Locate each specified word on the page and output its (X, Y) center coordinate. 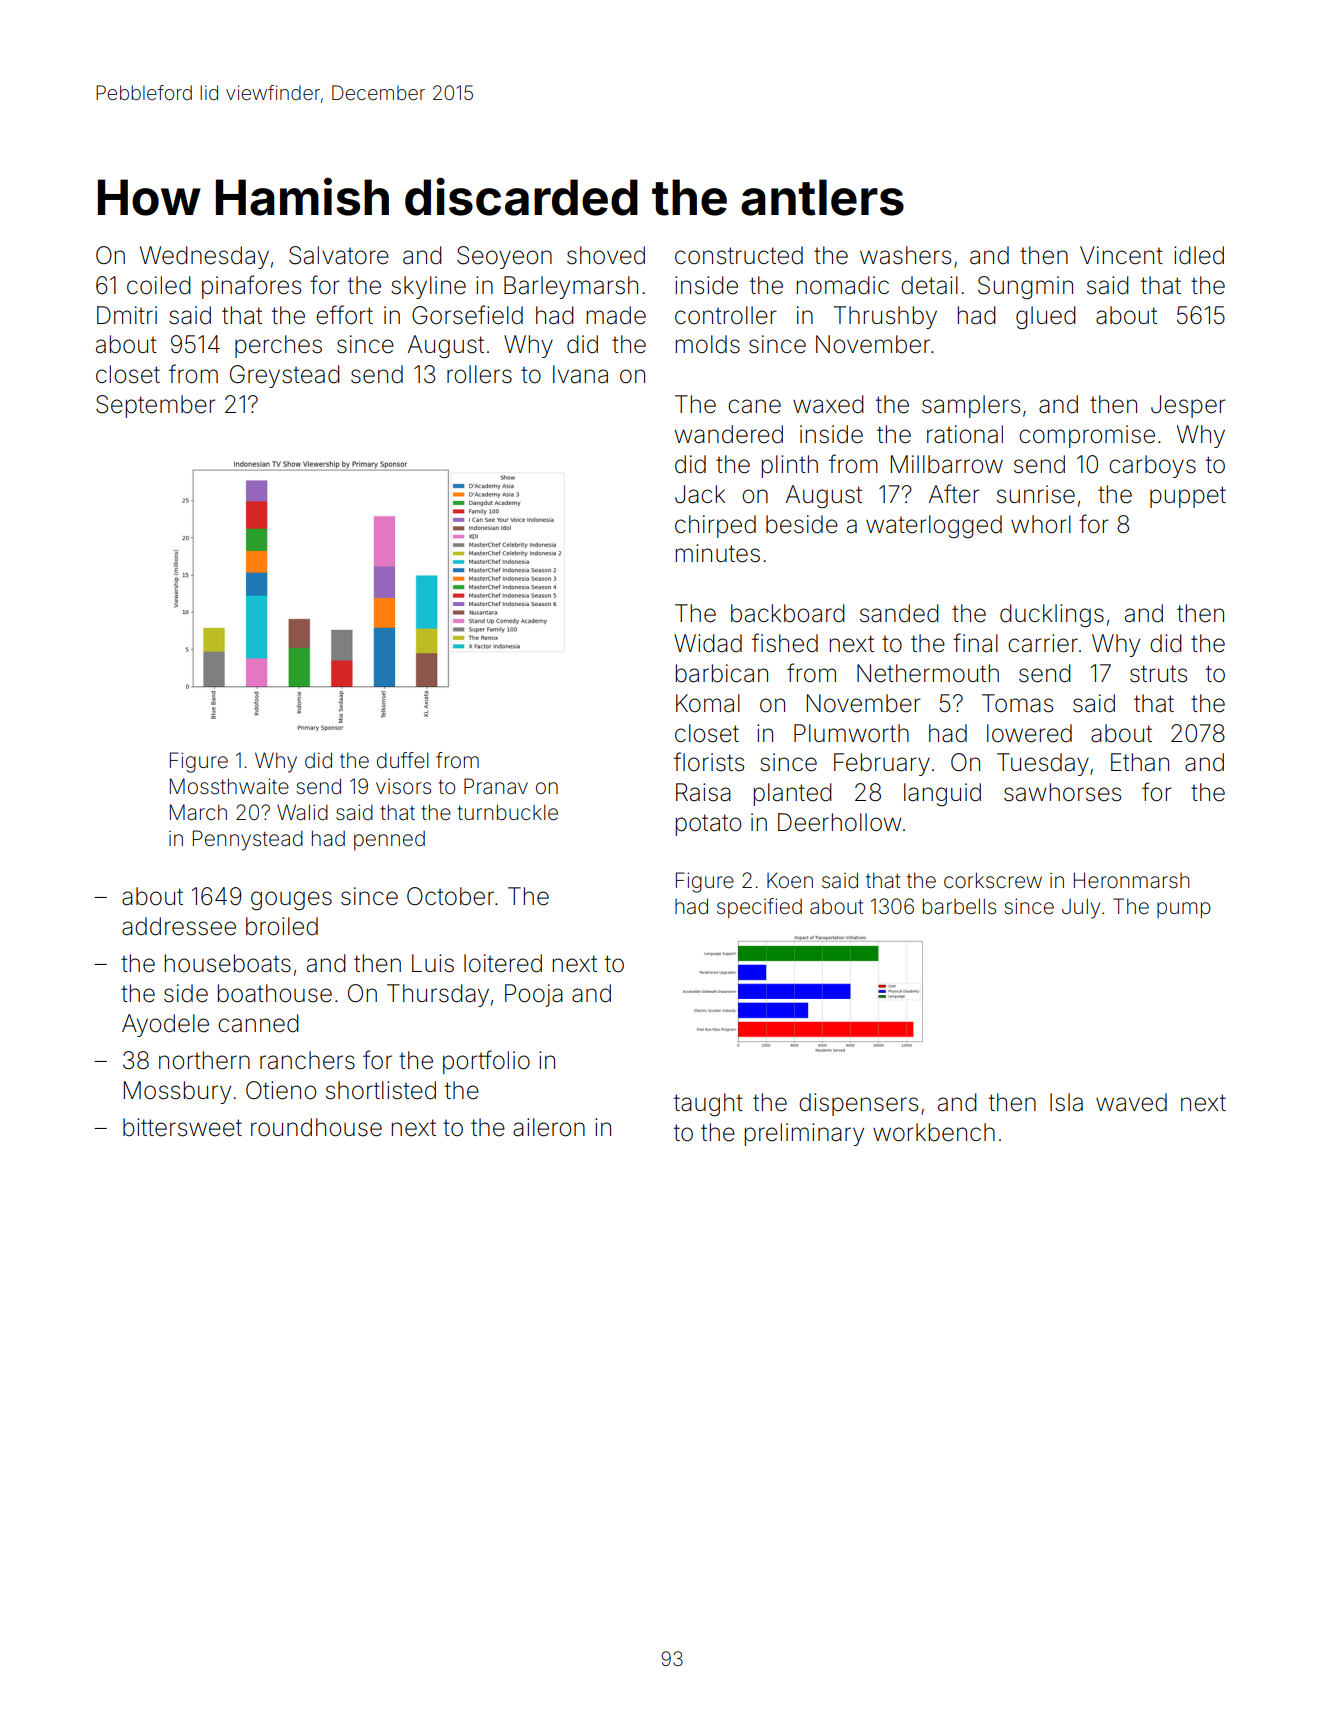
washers (905, 255)
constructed (739, 255)
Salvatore (339, 255)
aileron (549, 1127)
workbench (934, 1132)
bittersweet (182, 1127)
